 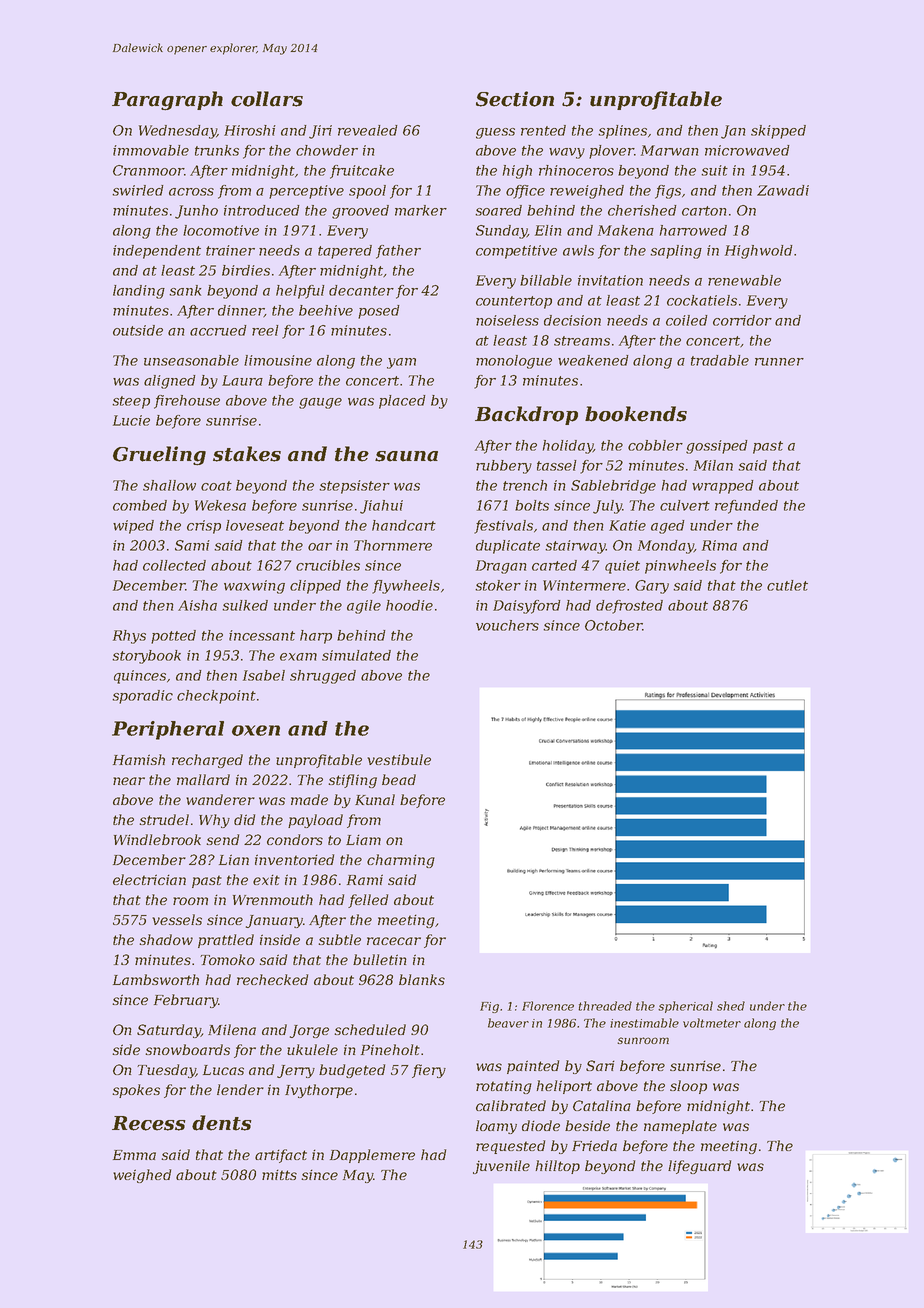 I want to click on defrosted, so click(x=629, y=607).
